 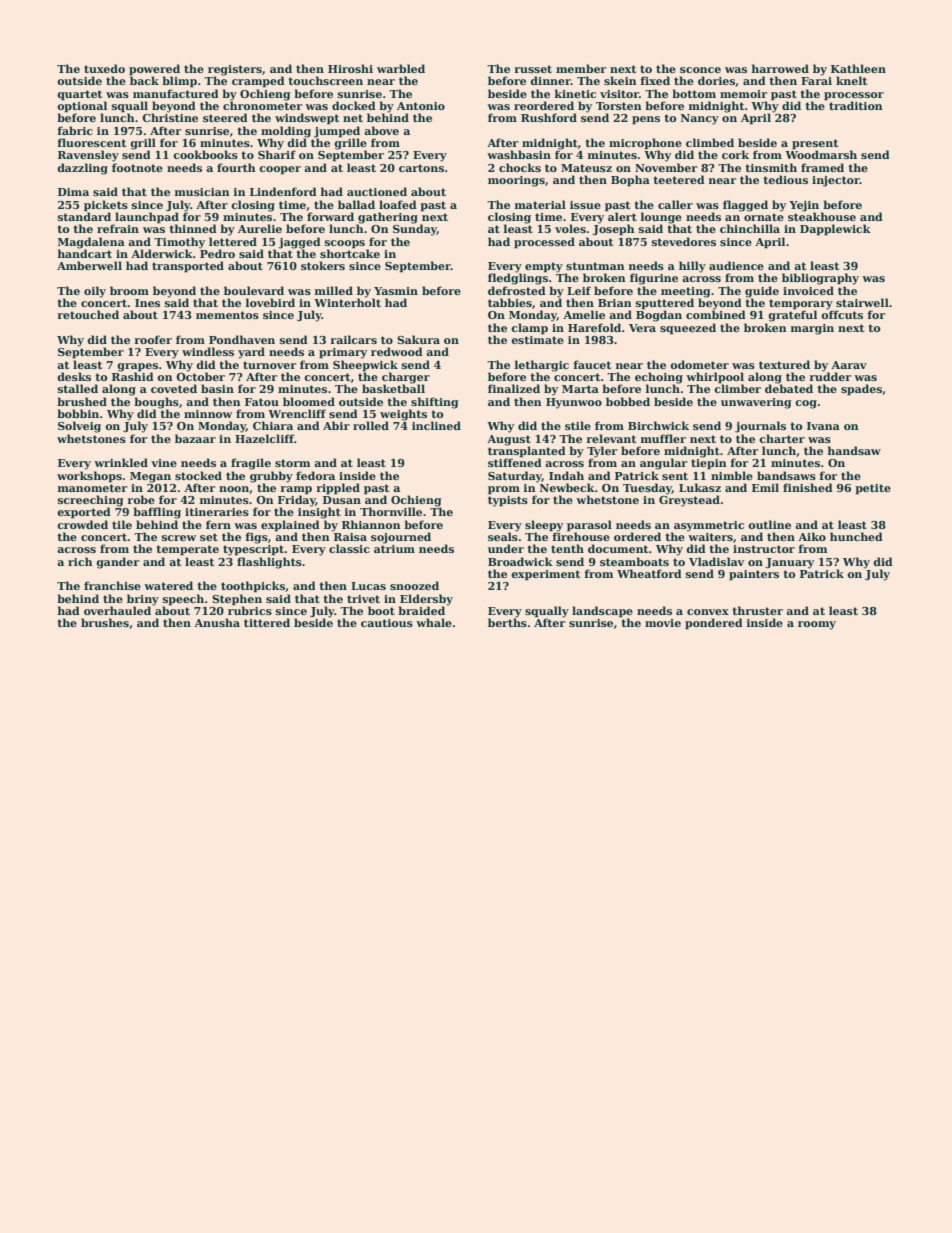 What do you see at coordinates (817, 625) in the document?
I see `roomy` at bounding box center [817, 625].
